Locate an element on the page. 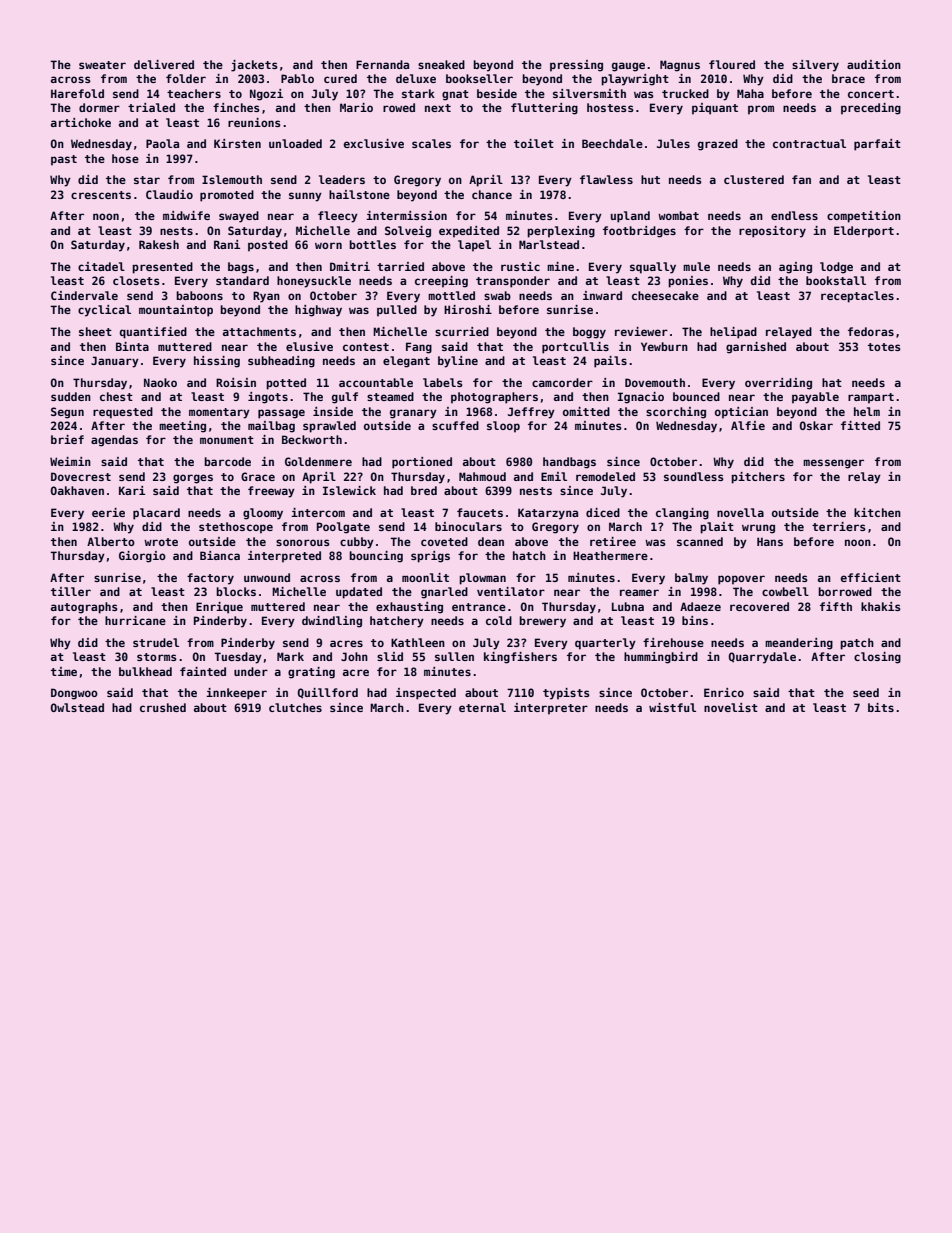 This image has width=952, height=1233. dwindling is located at coordinates (332, 622).
